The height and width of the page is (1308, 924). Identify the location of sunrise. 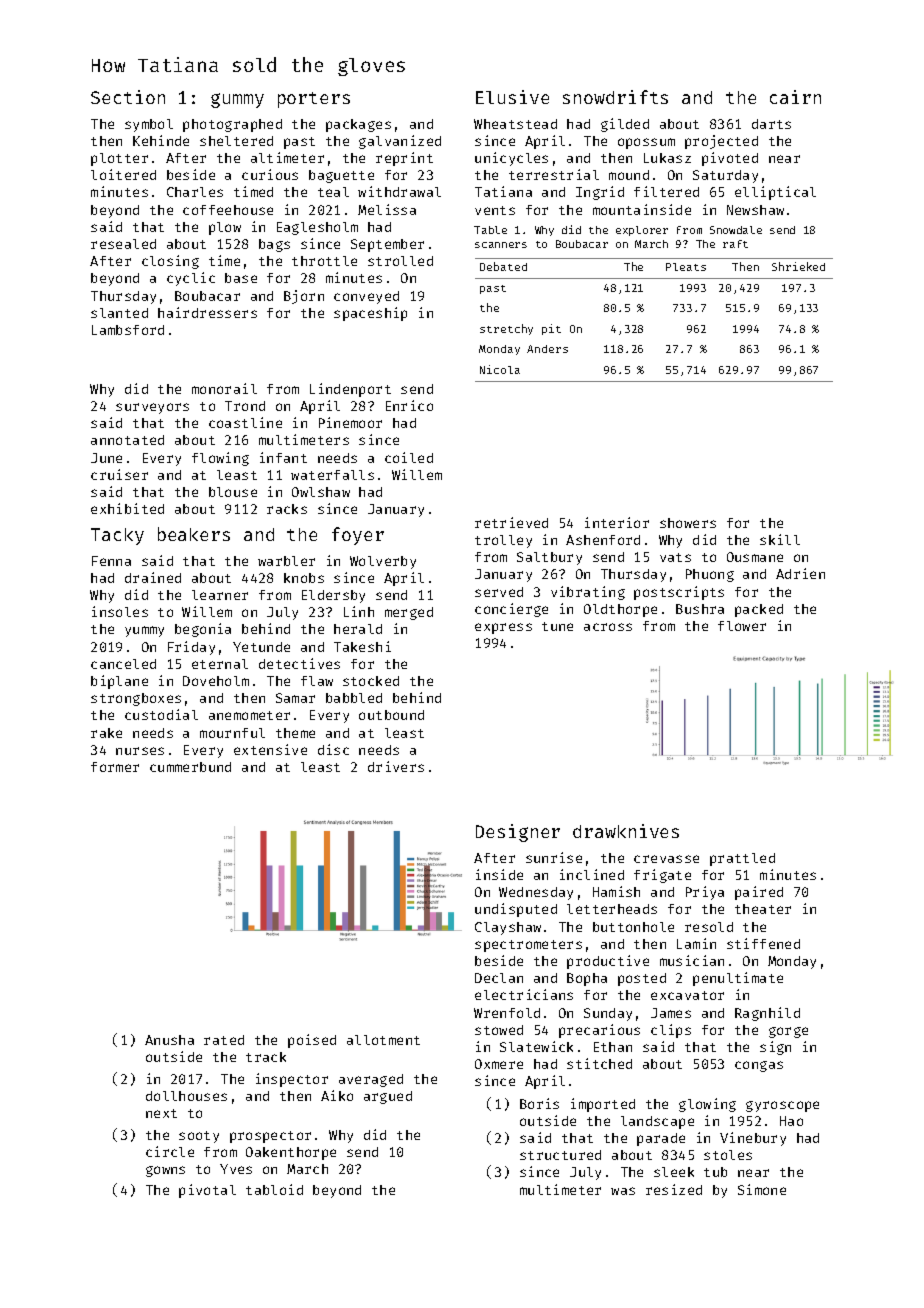
(554, 857).
